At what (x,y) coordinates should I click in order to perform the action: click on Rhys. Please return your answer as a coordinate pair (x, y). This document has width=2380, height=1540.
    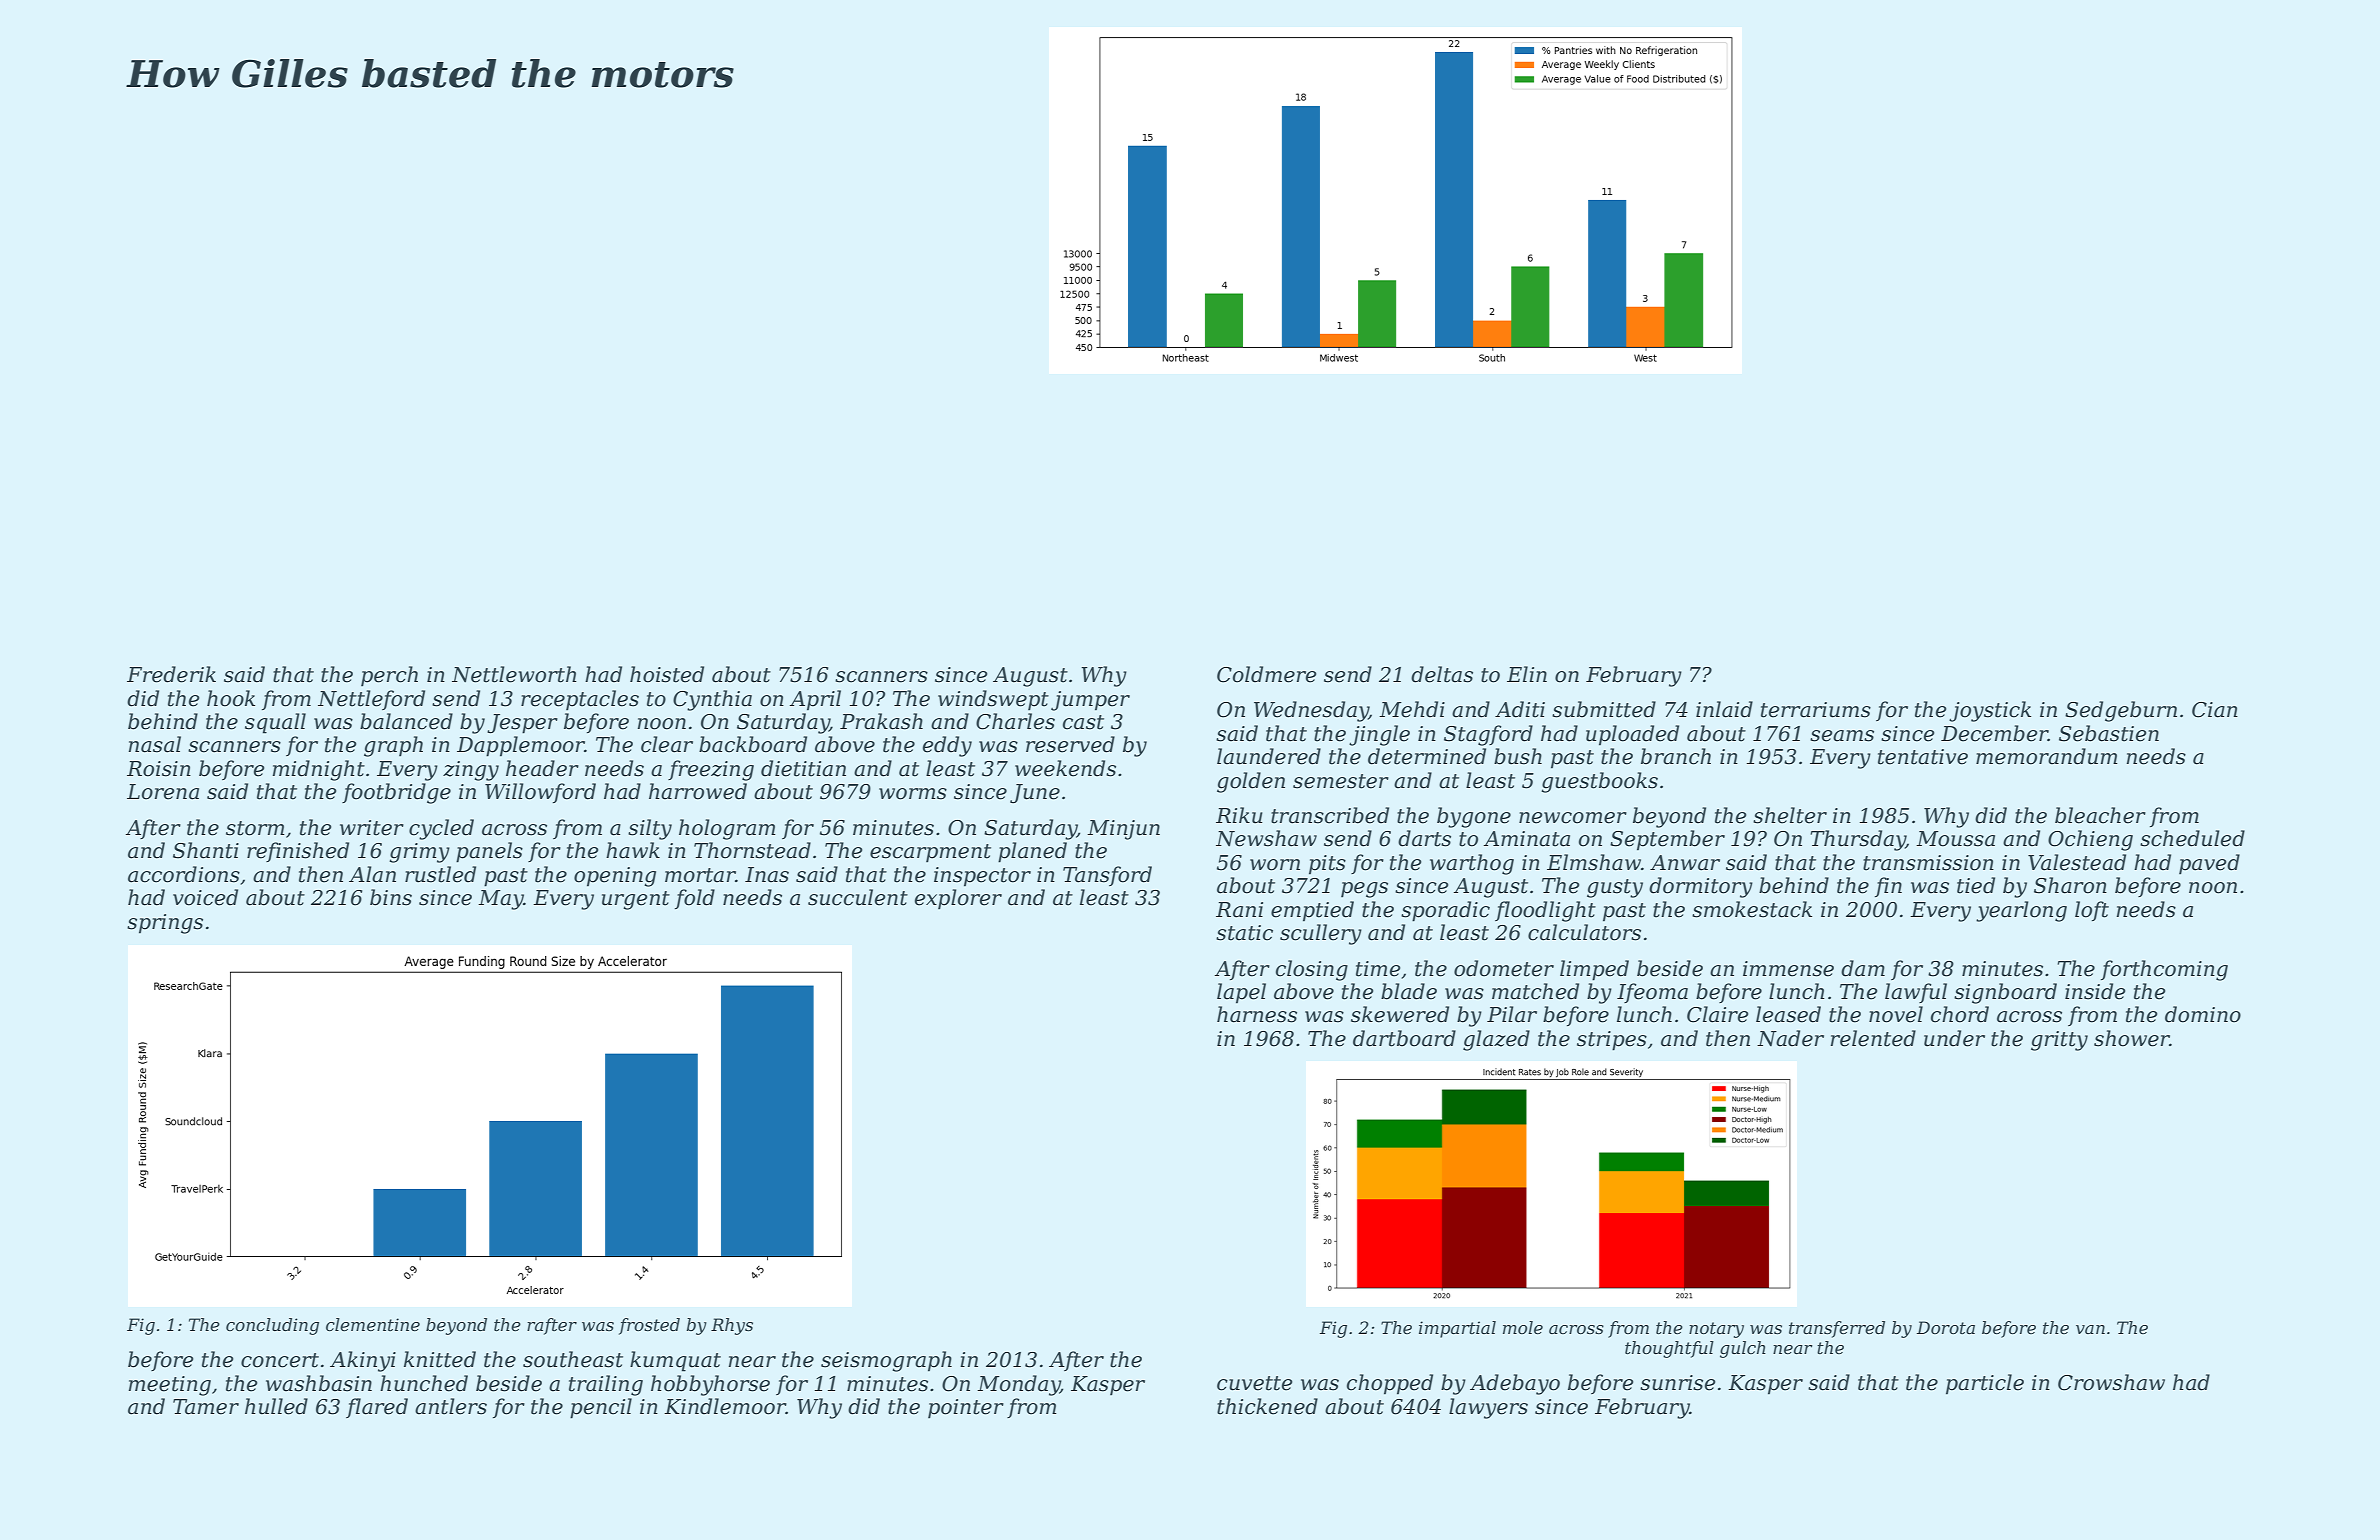
    Looking at the image, I should click on (732, 1326).
